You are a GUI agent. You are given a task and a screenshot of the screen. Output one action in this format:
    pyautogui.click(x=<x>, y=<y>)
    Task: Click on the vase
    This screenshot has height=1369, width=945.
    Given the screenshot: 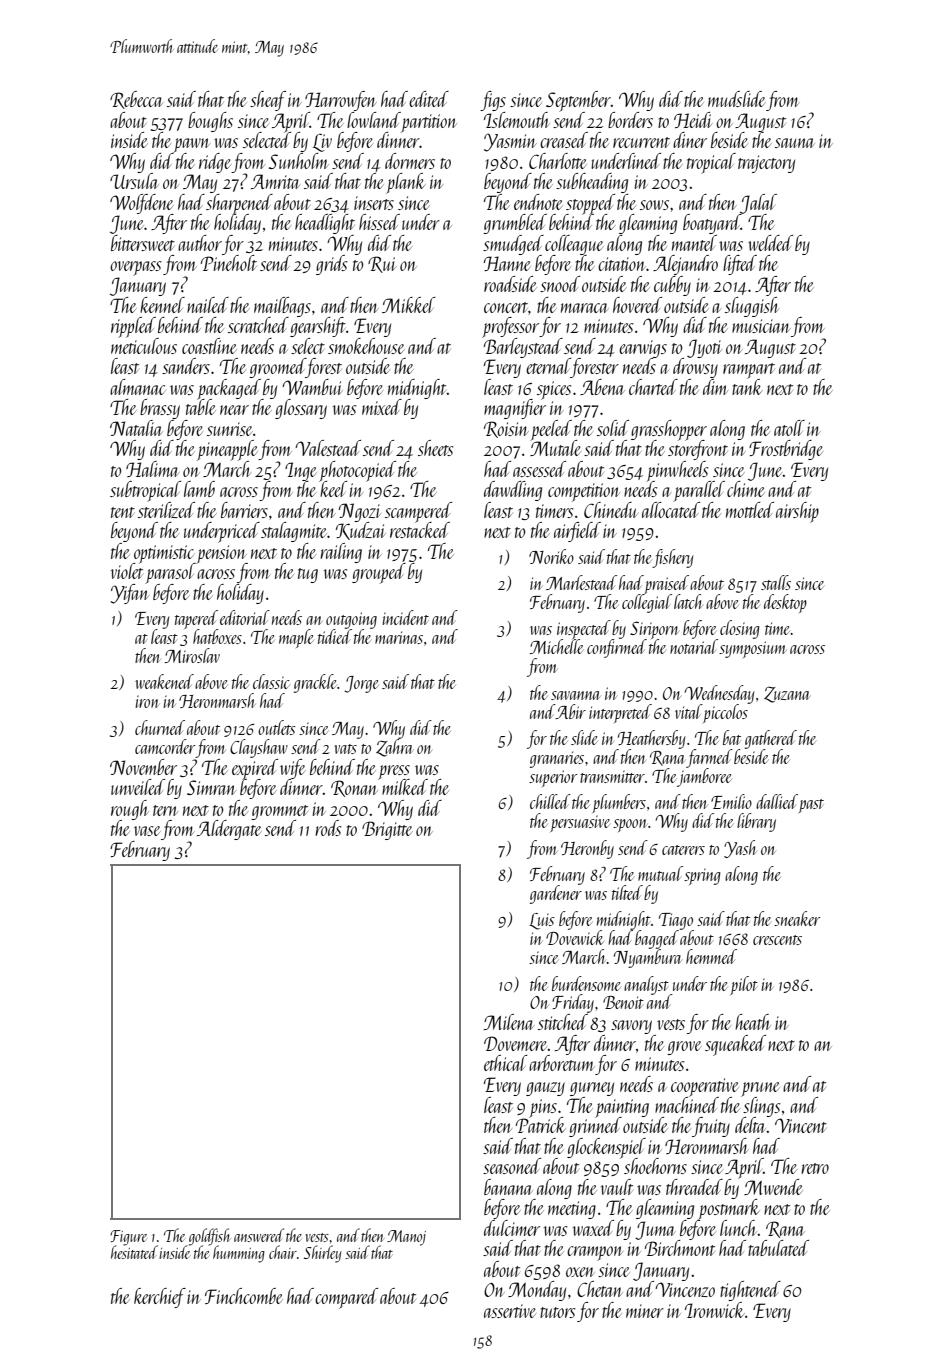 What is the action you would take?
    pyautogui.click(x=147, y=831)
